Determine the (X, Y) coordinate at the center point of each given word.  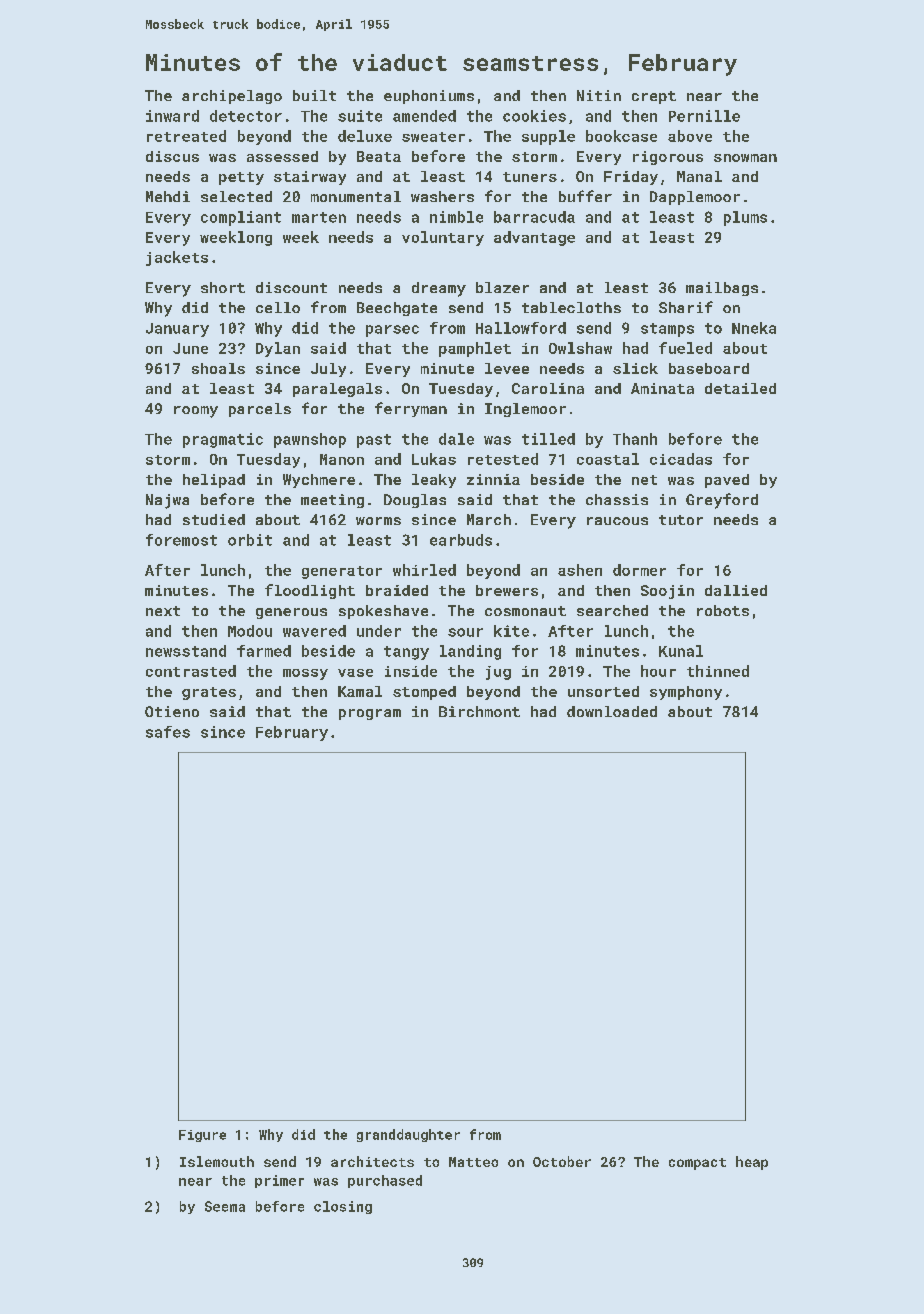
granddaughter (408, 1135)
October (562, 1161)
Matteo (473, 1162)
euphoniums (429, 97)
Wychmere (319, 481)
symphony (686, 693)
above (690, 136)
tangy (406, 653)
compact (697, 1164)
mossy (305, 674)
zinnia (493, 479)
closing (343, 1207)
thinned (718, 671)
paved (727, 481)
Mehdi (168, 196)
